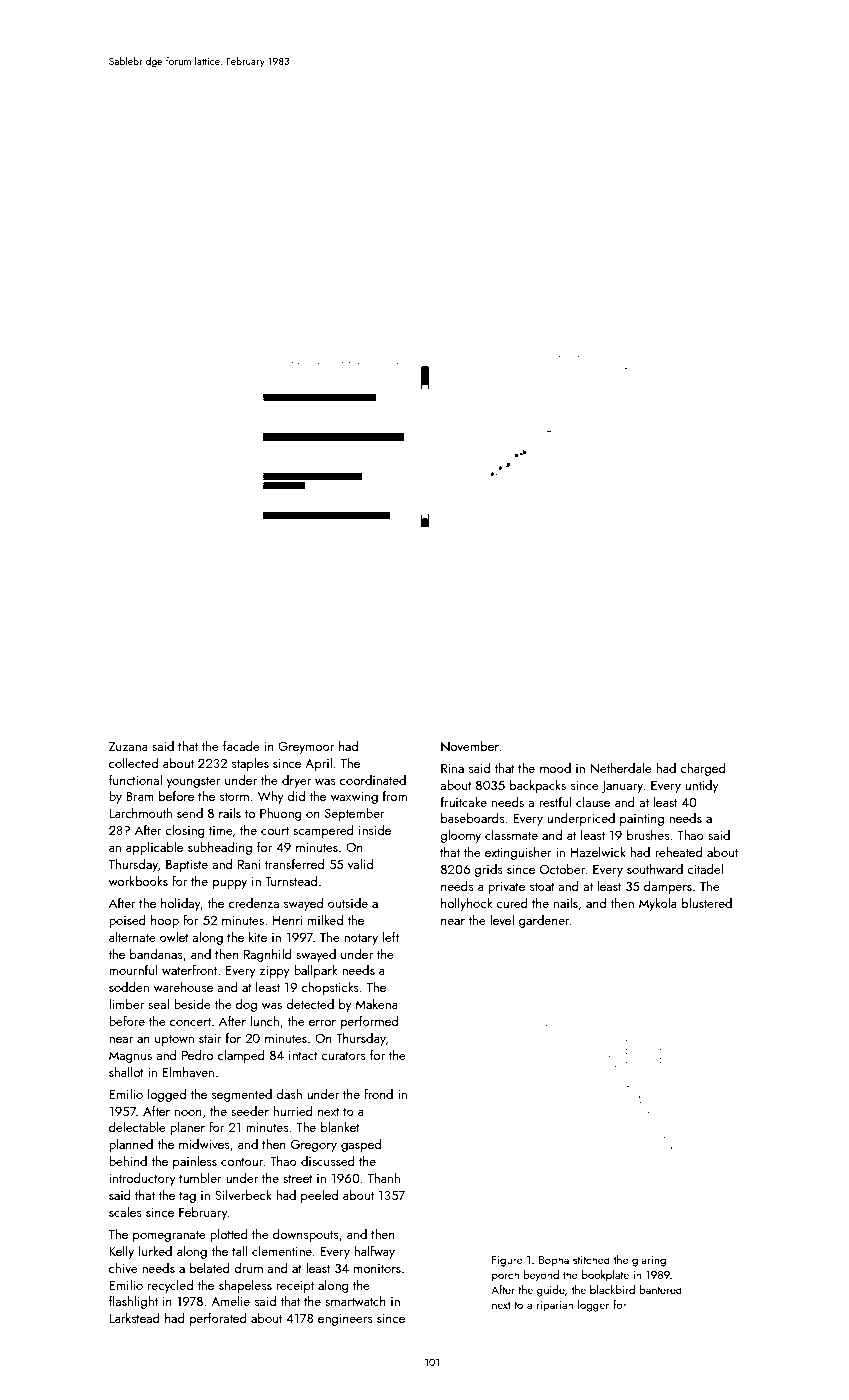 The image size is (849, 1400). Describe the element at coordinates (140, 813) in the page. I see `Larchmouth` at that location.
